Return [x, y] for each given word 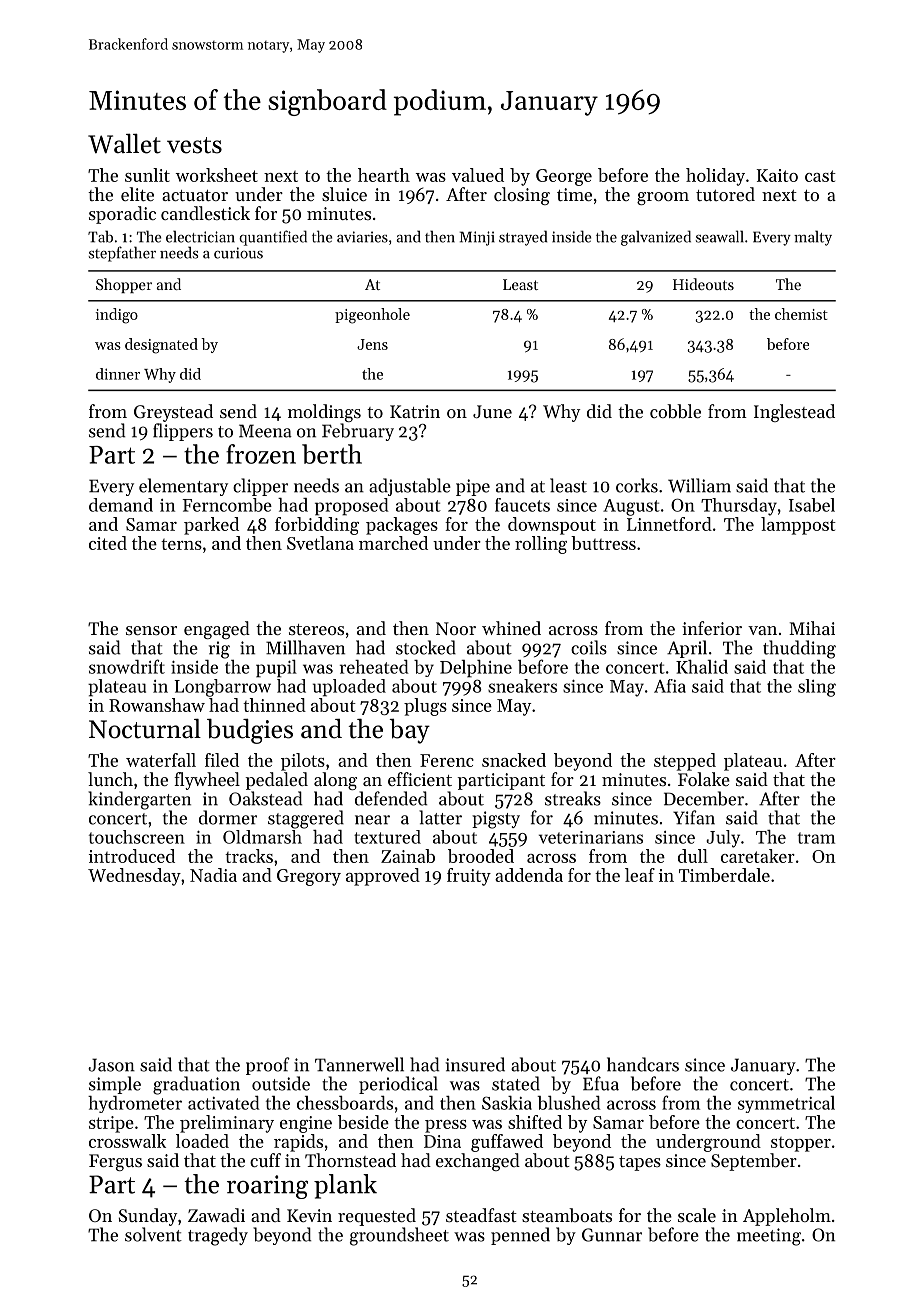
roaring [267, 1187]
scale [697, 1215]
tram [816, 838]
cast [820, 176]
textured [387, 837]
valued [478, 175]
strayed [523, 238]
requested [377, 1217]
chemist [801, 314]
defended [391, 798]
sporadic [122, 215]
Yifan [694, 817]
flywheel [207, 781]
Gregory [309, 877]
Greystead [173, 413]
